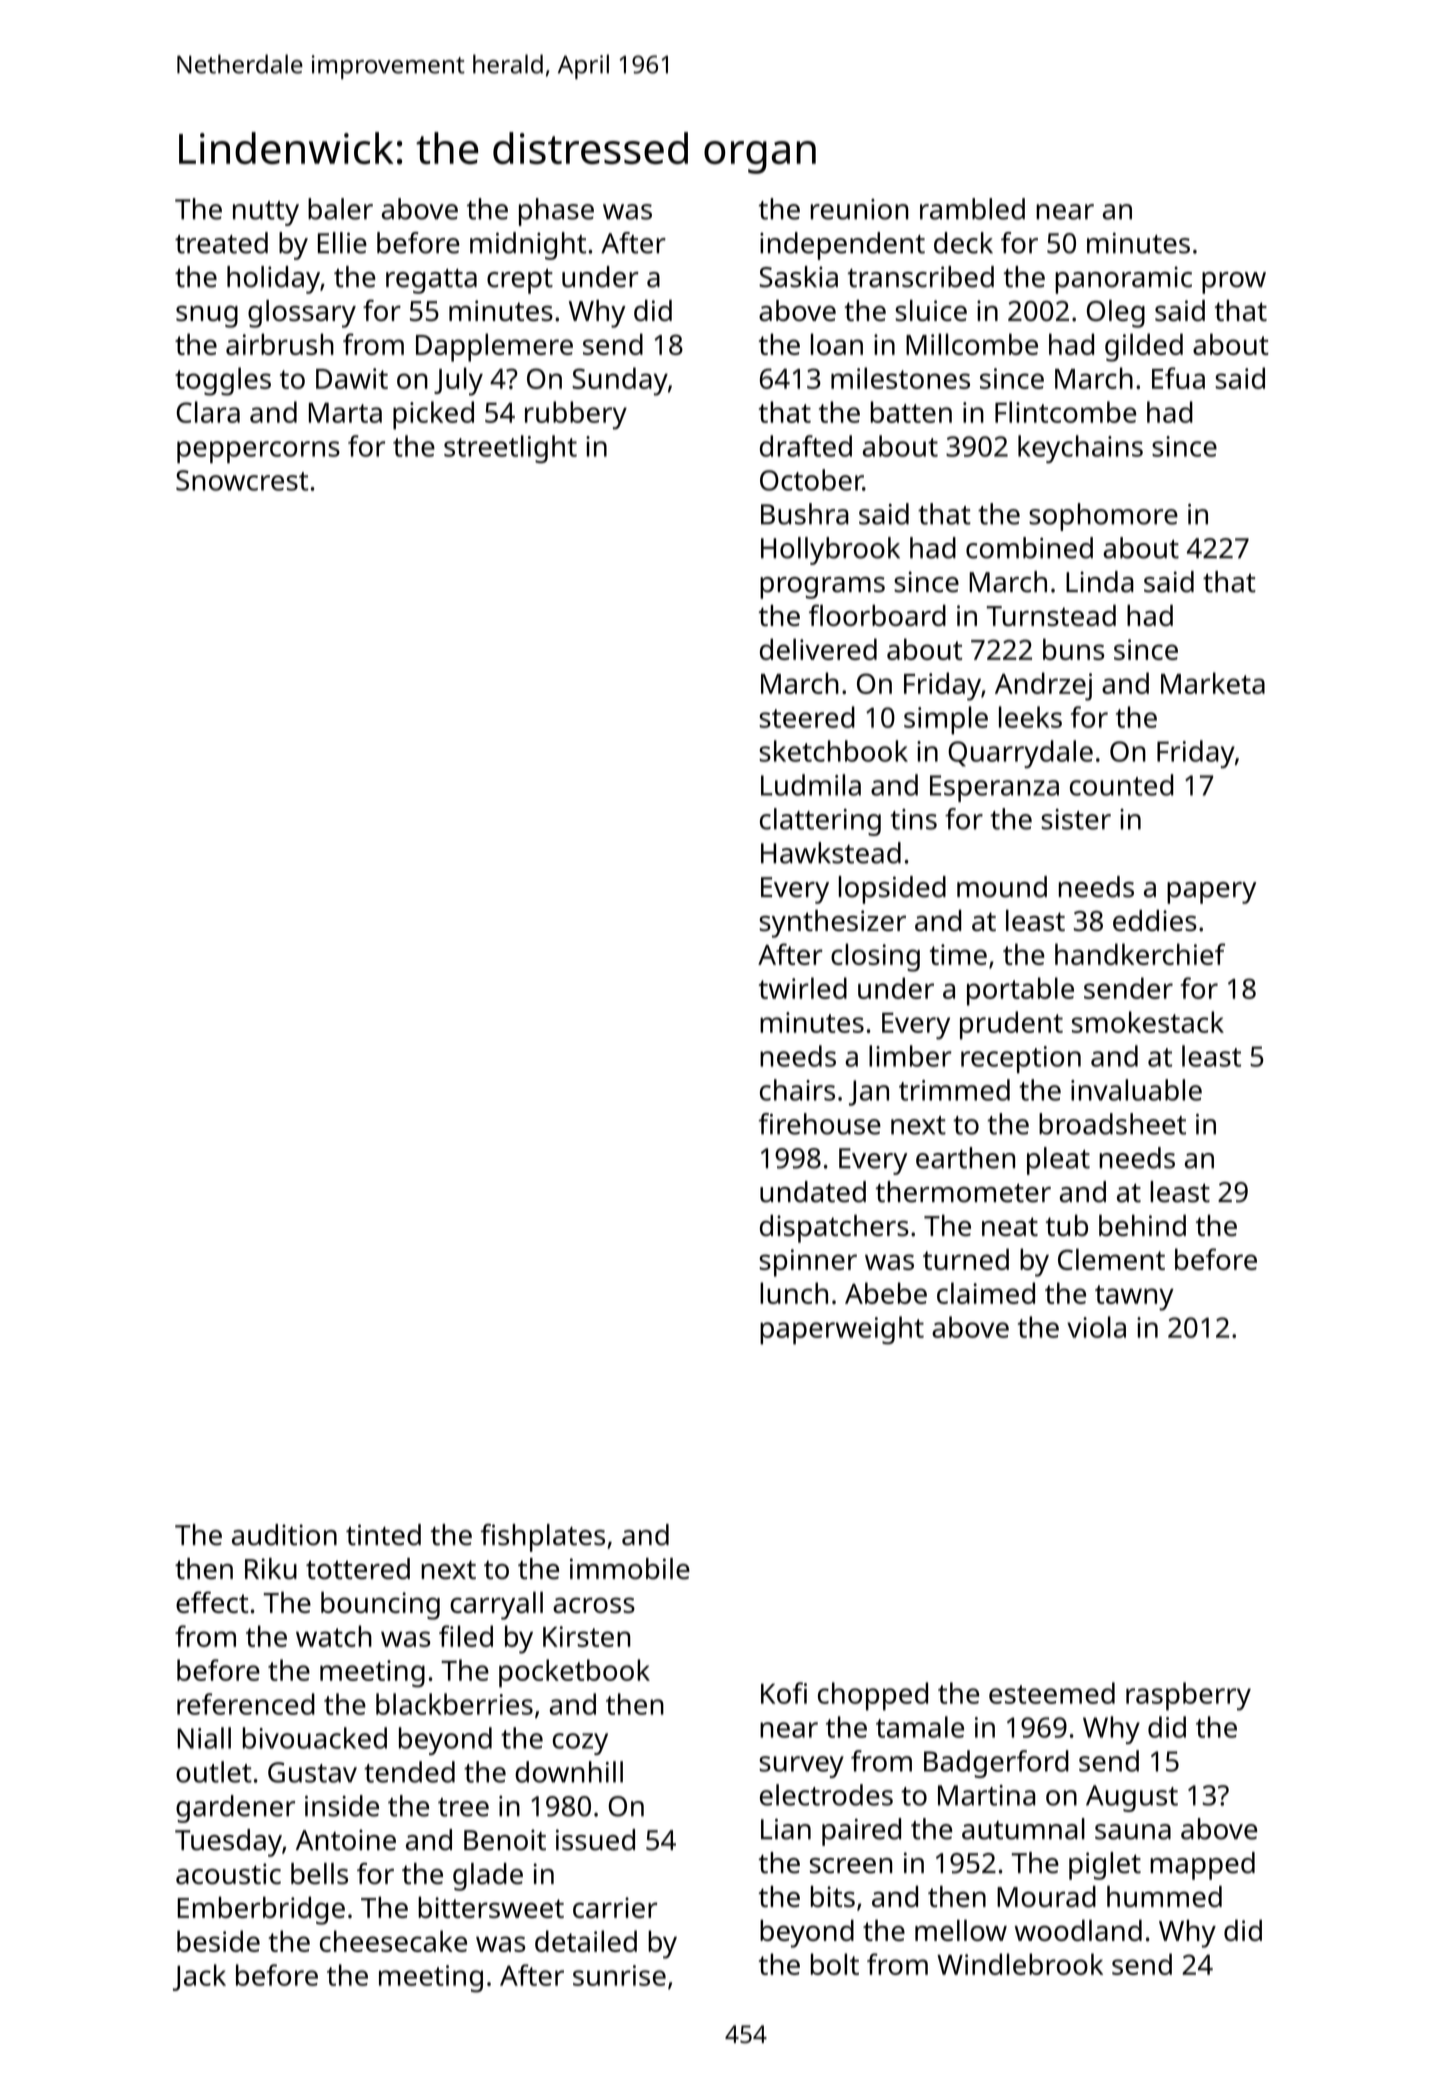 This screenshot has width=1450, height=2100. I want to click on clattering, so click(820, 822).
